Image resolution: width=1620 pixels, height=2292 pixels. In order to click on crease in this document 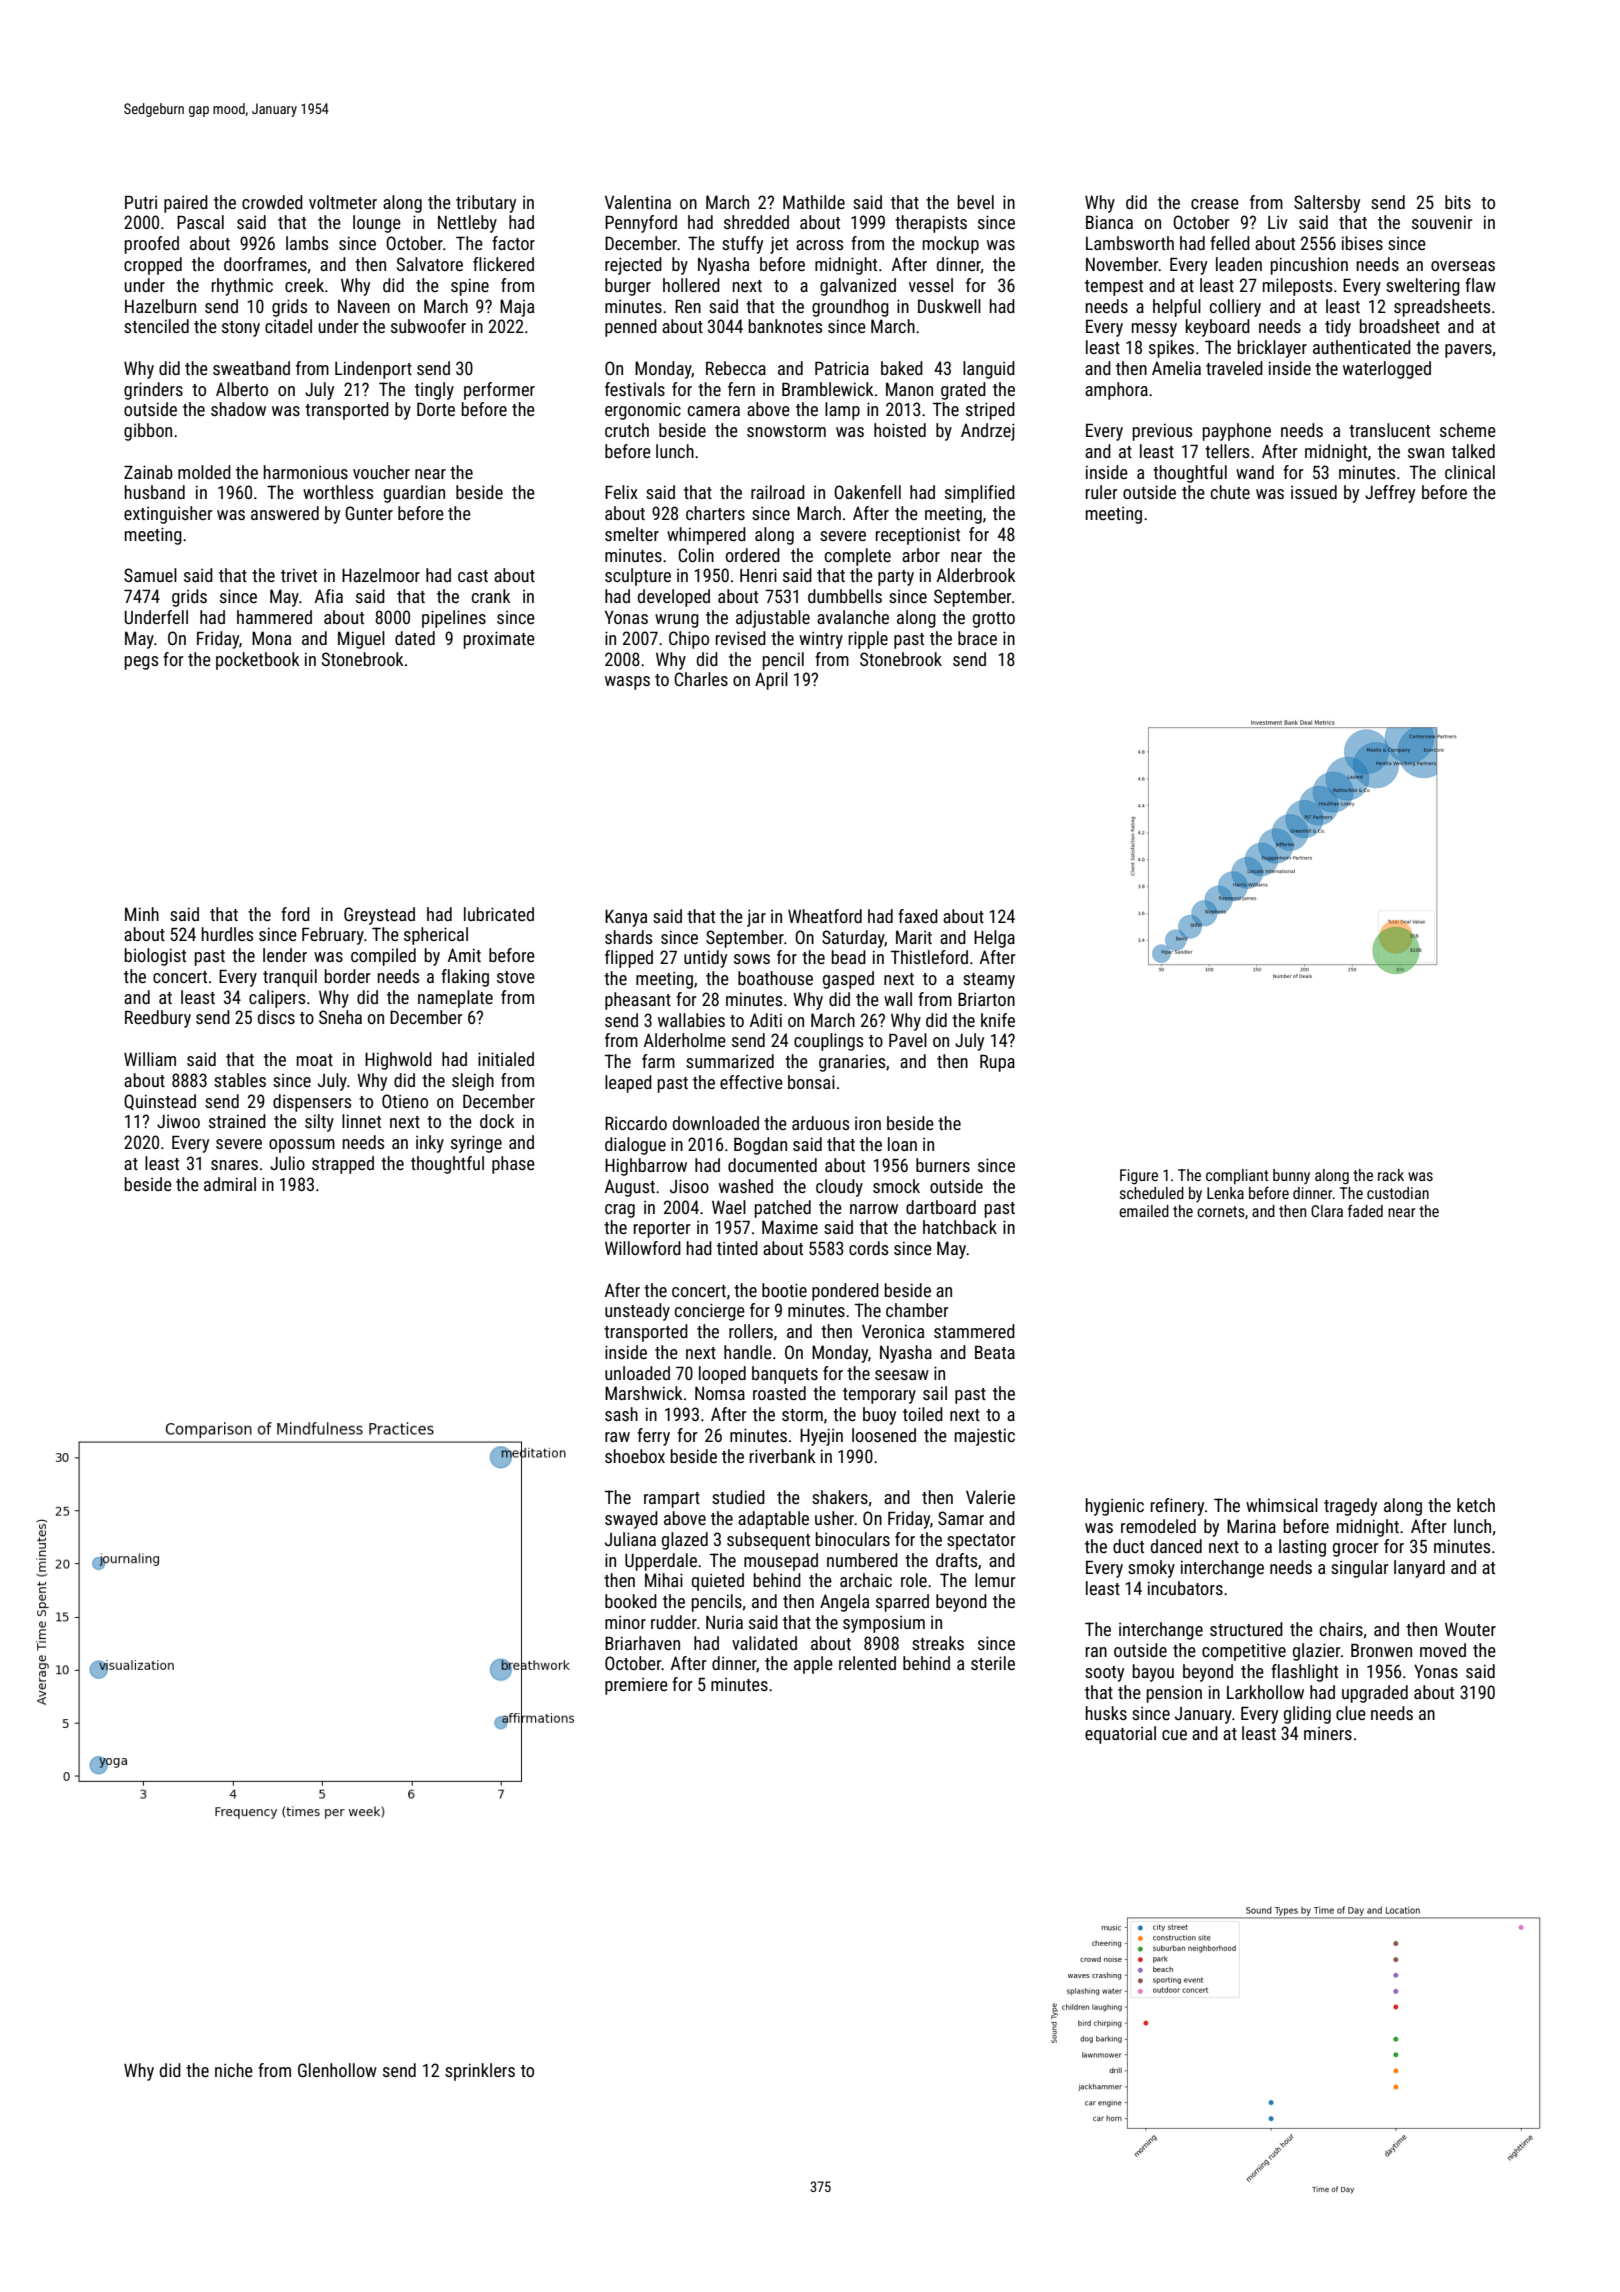, I will do `click(1215, 204)`.
